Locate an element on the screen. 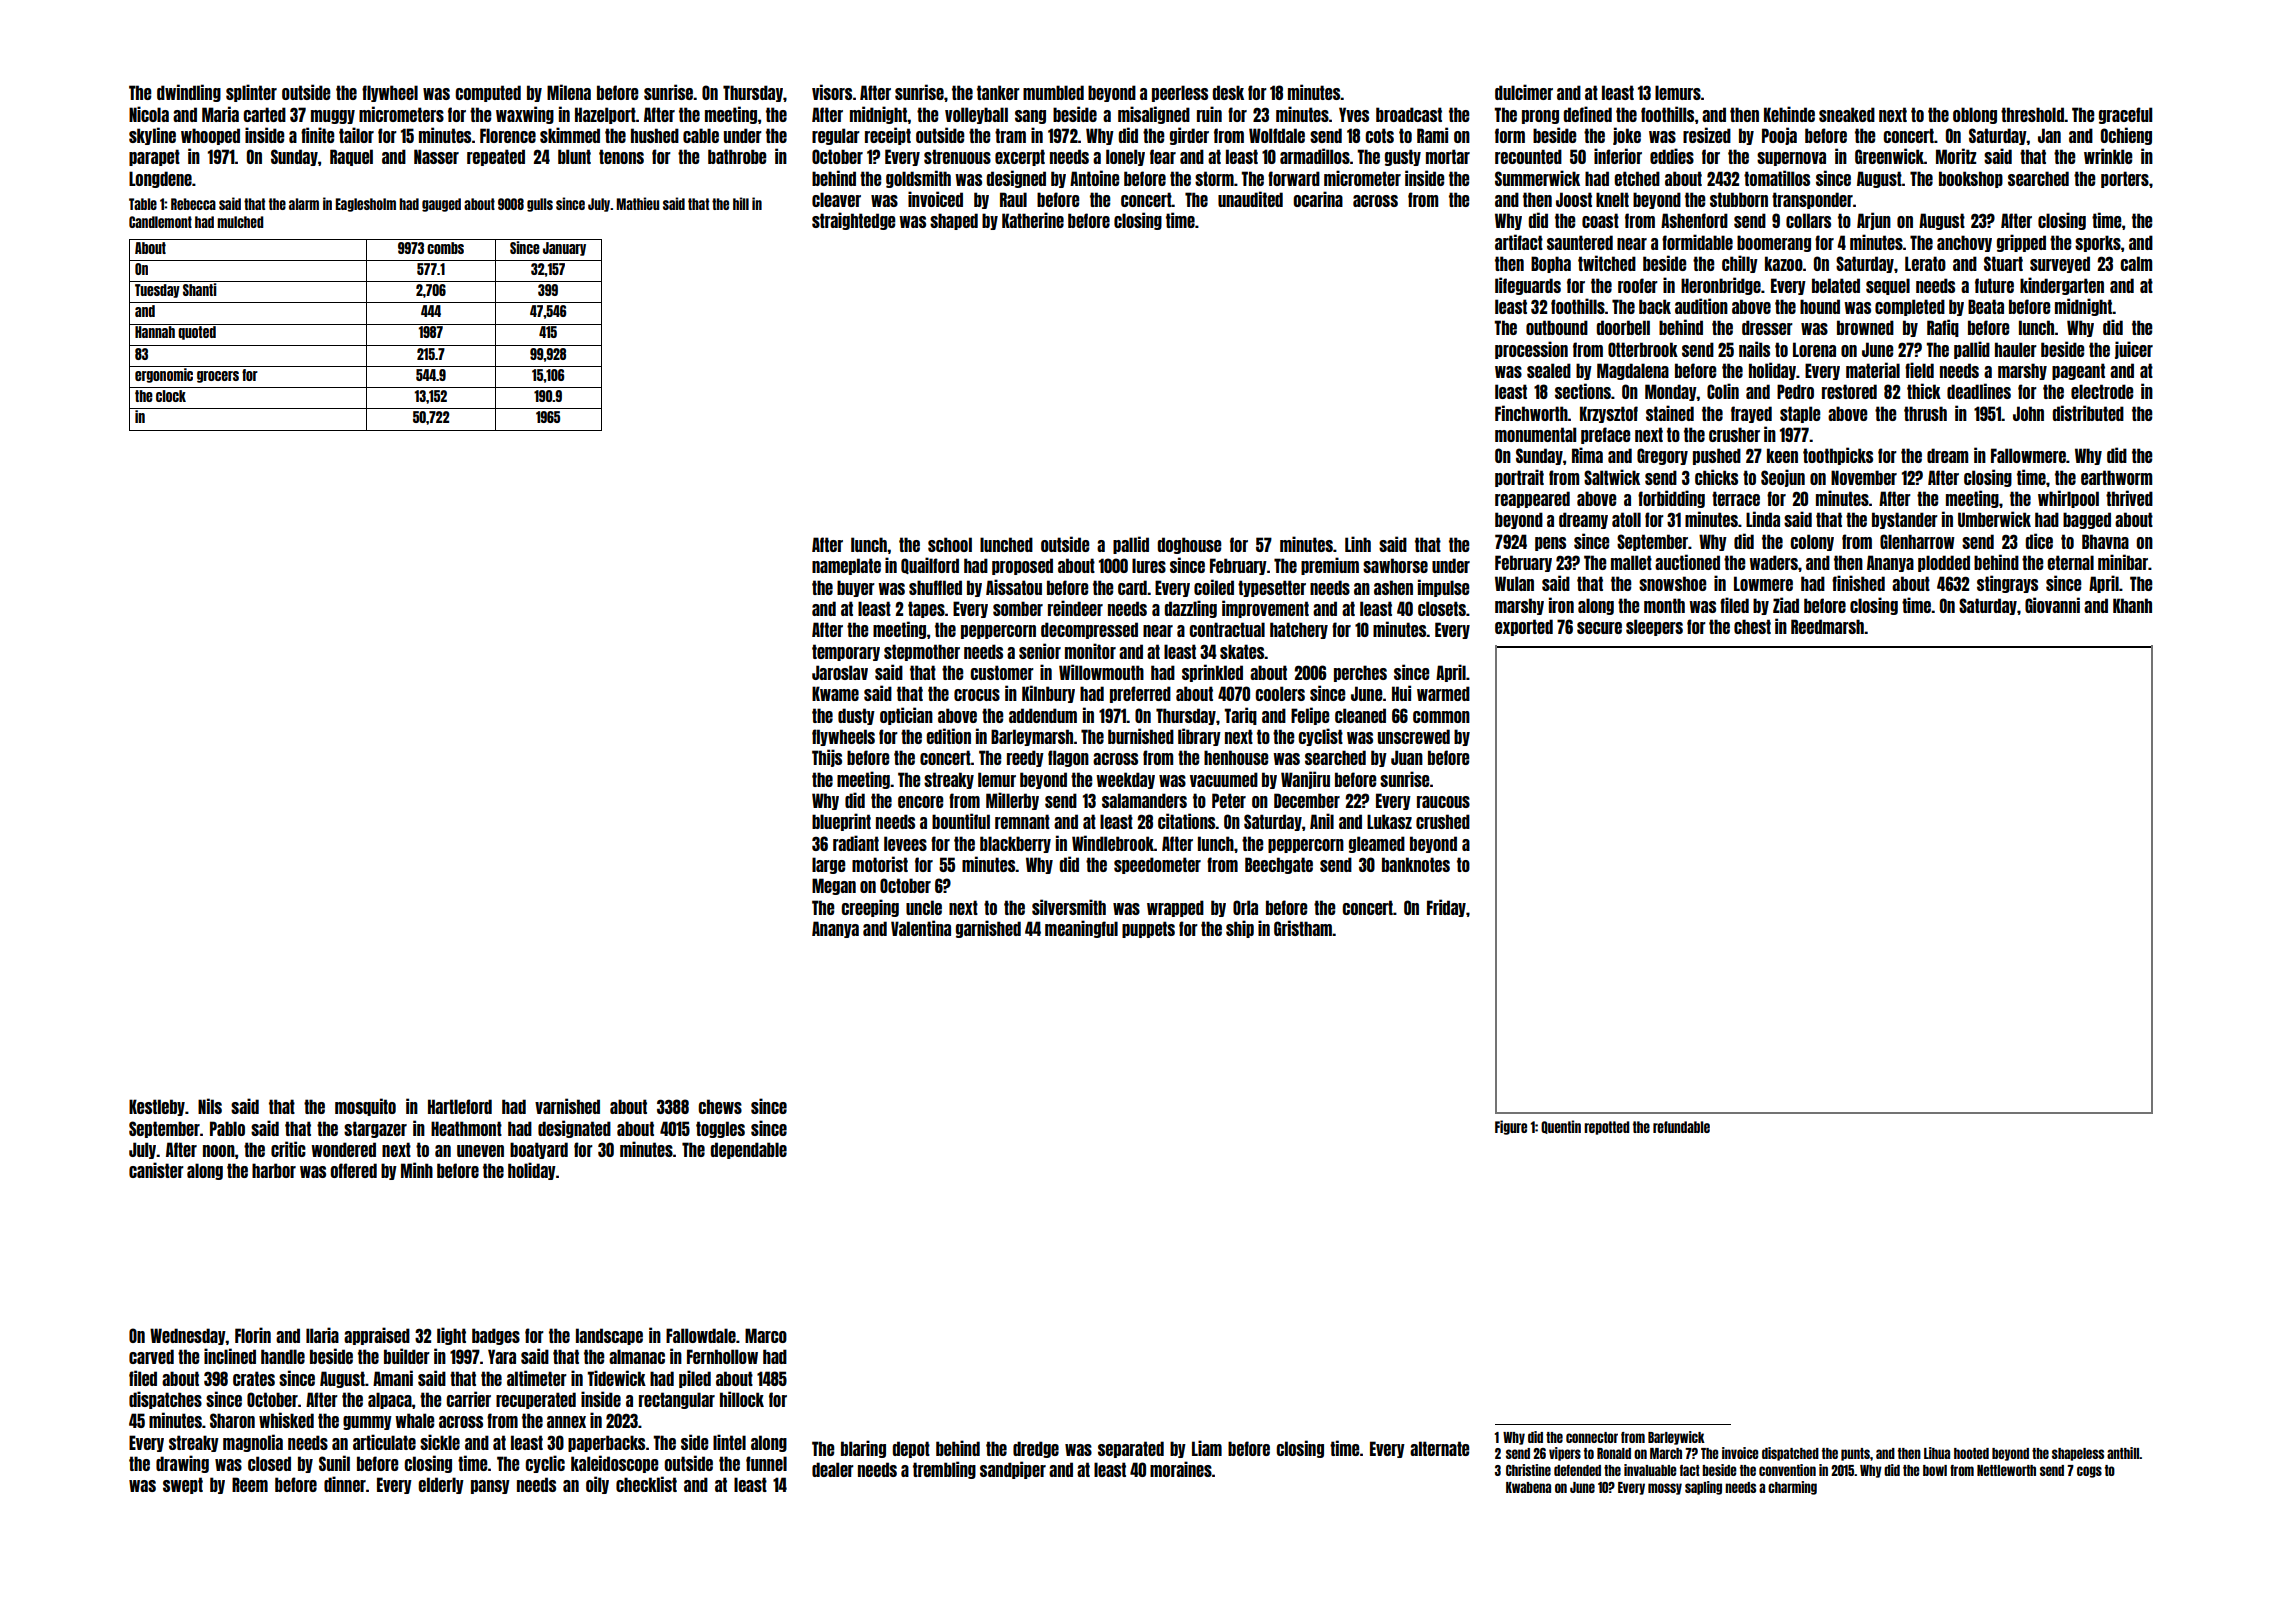  mumbled is located at coordinates (1053, 92).
